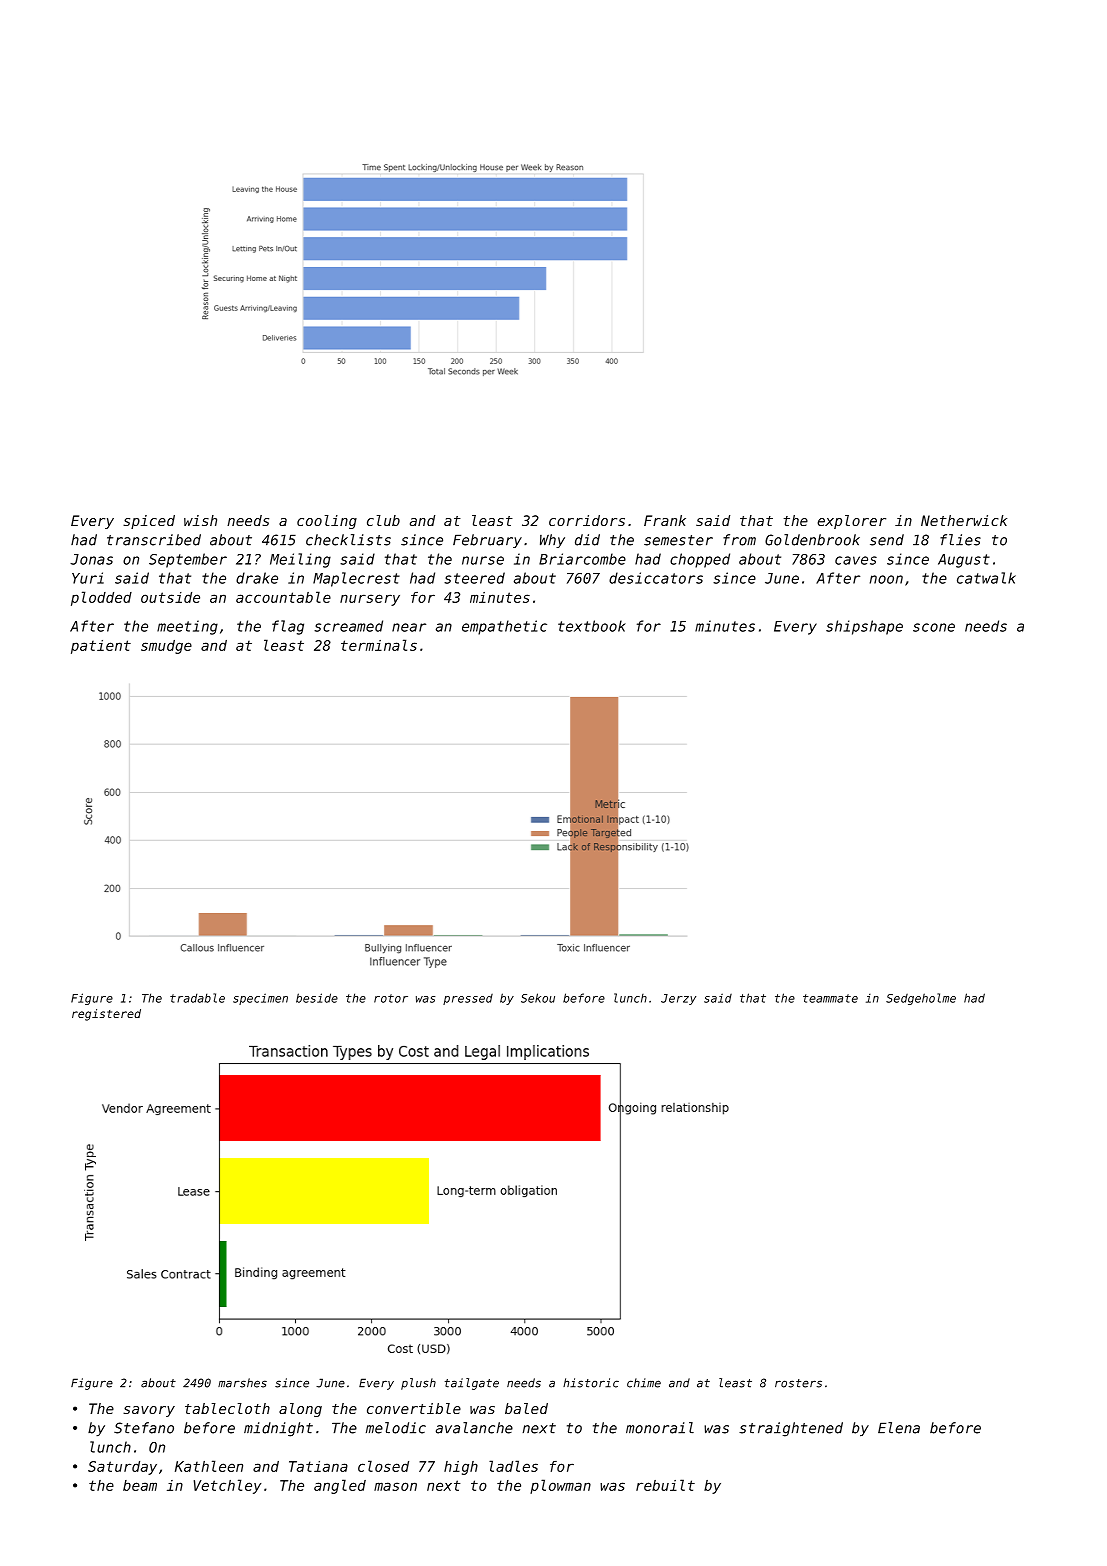  I want to click on rosters, so click(798, 1383).
